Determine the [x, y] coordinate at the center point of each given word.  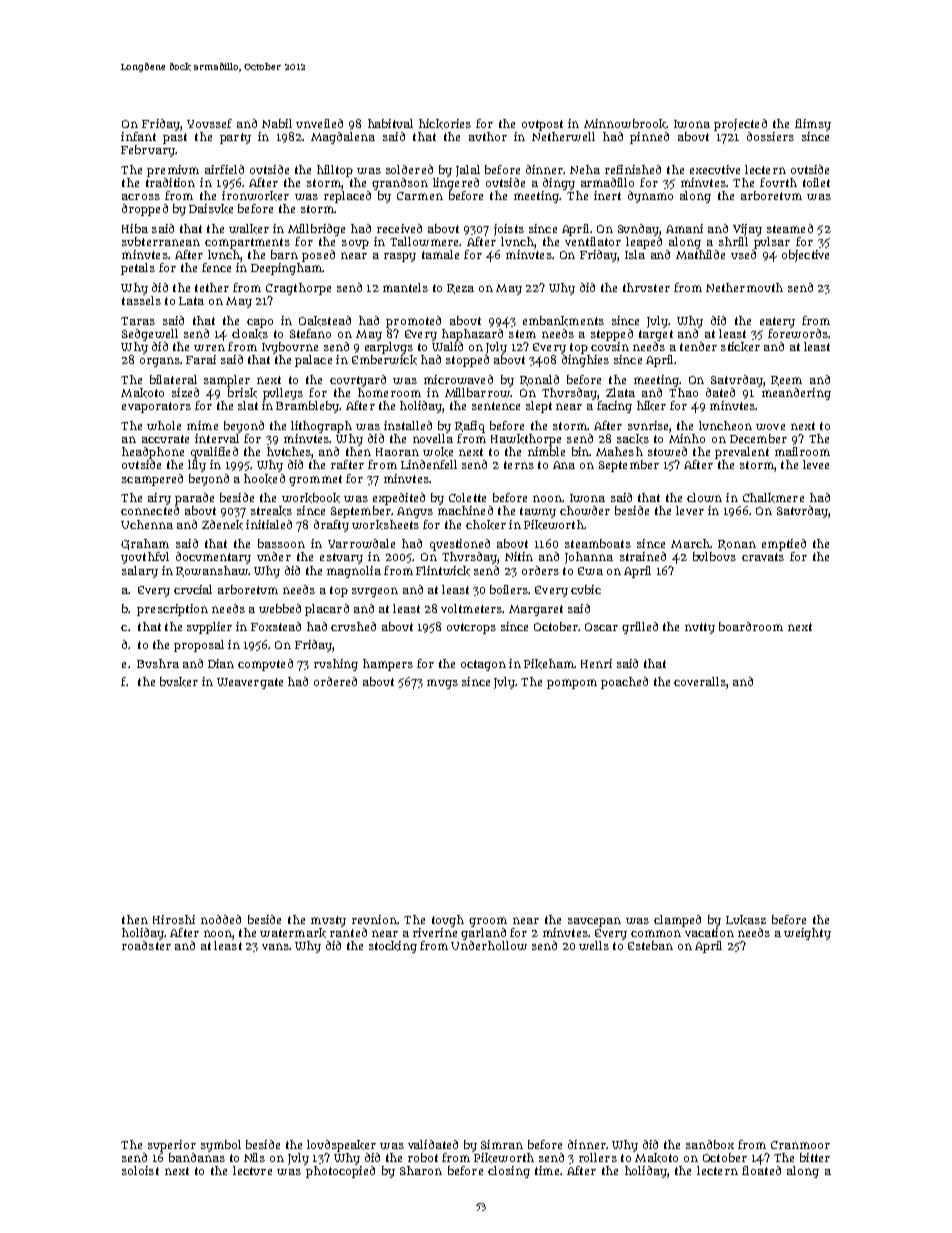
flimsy [813, 125]
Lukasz [746, 920]
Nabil [277, 123]
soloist [140, 1170]
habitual [390, 123]
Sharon [421, 1170]
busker [179, 682]
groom [488, 922]
